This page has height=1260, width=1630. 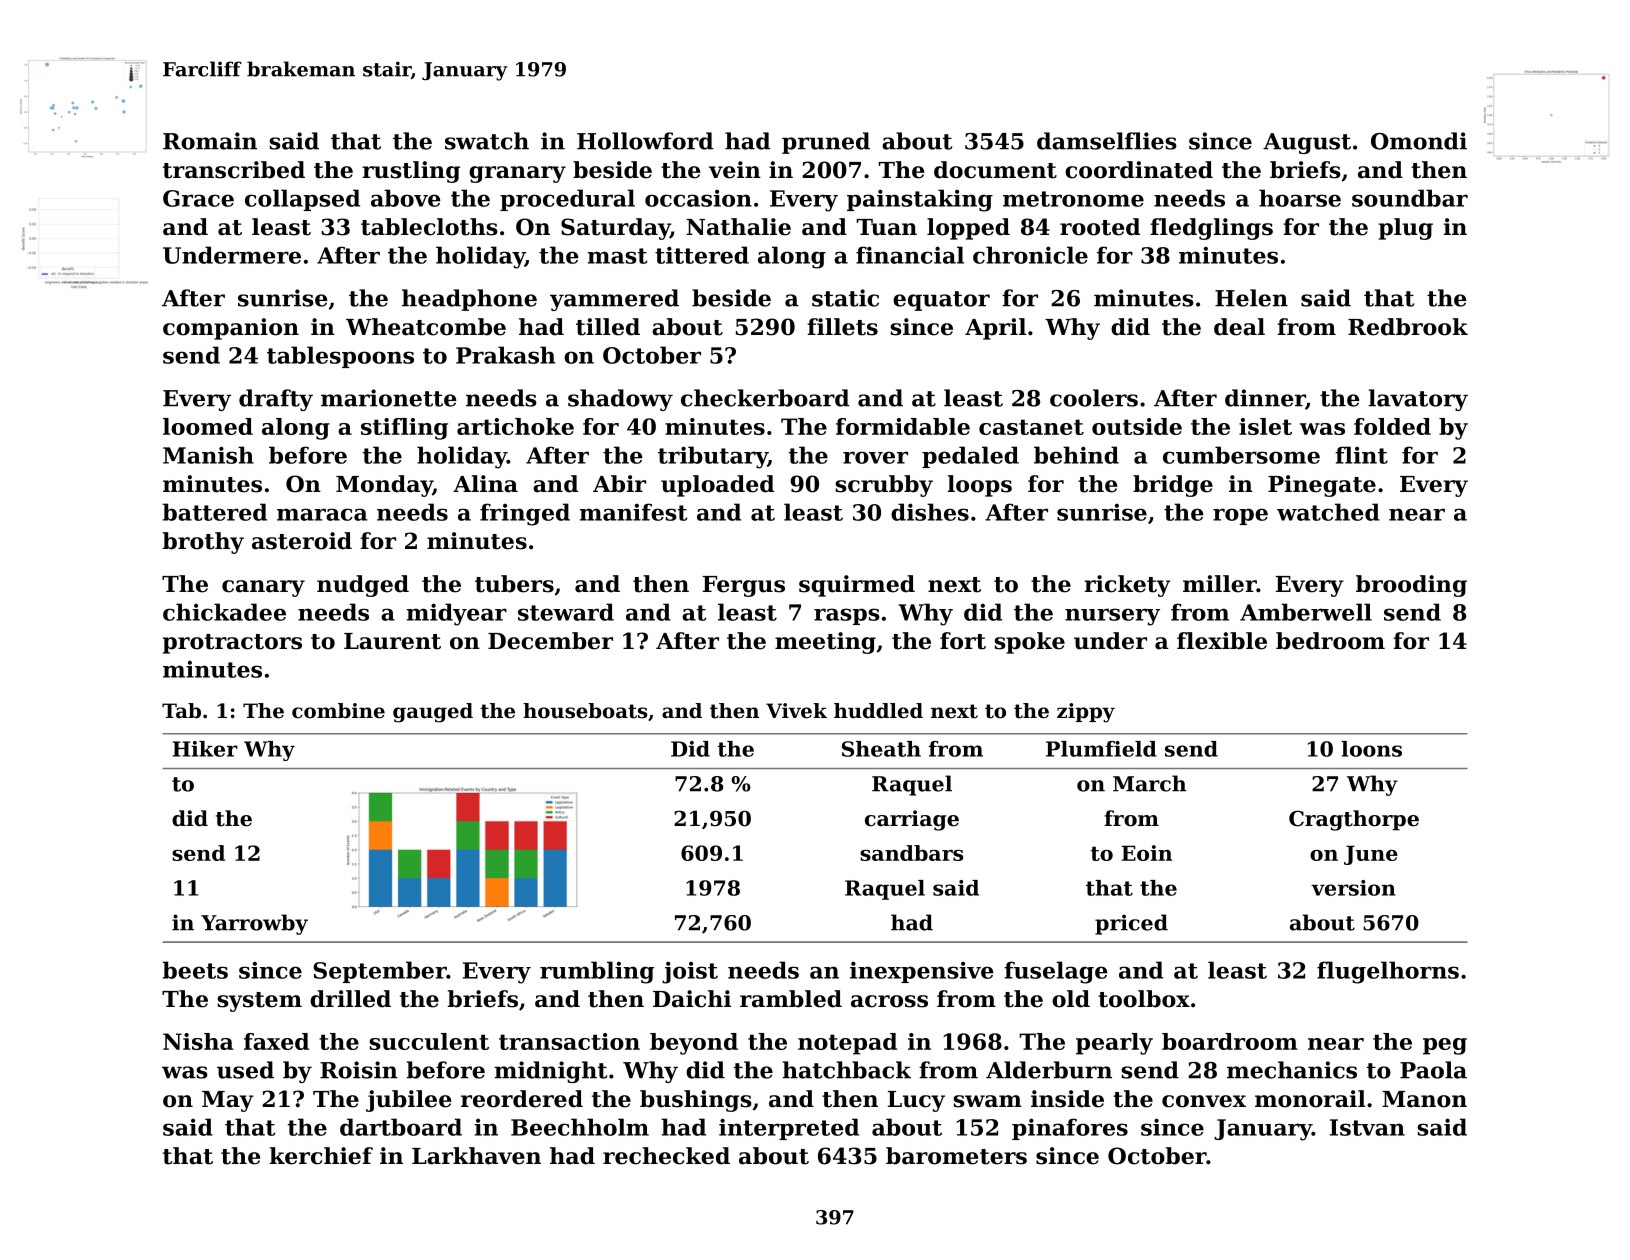 What do you see at coordinates (359, 1070) in the page?
I see `Roisin` at bounding box center [359, 1070].
